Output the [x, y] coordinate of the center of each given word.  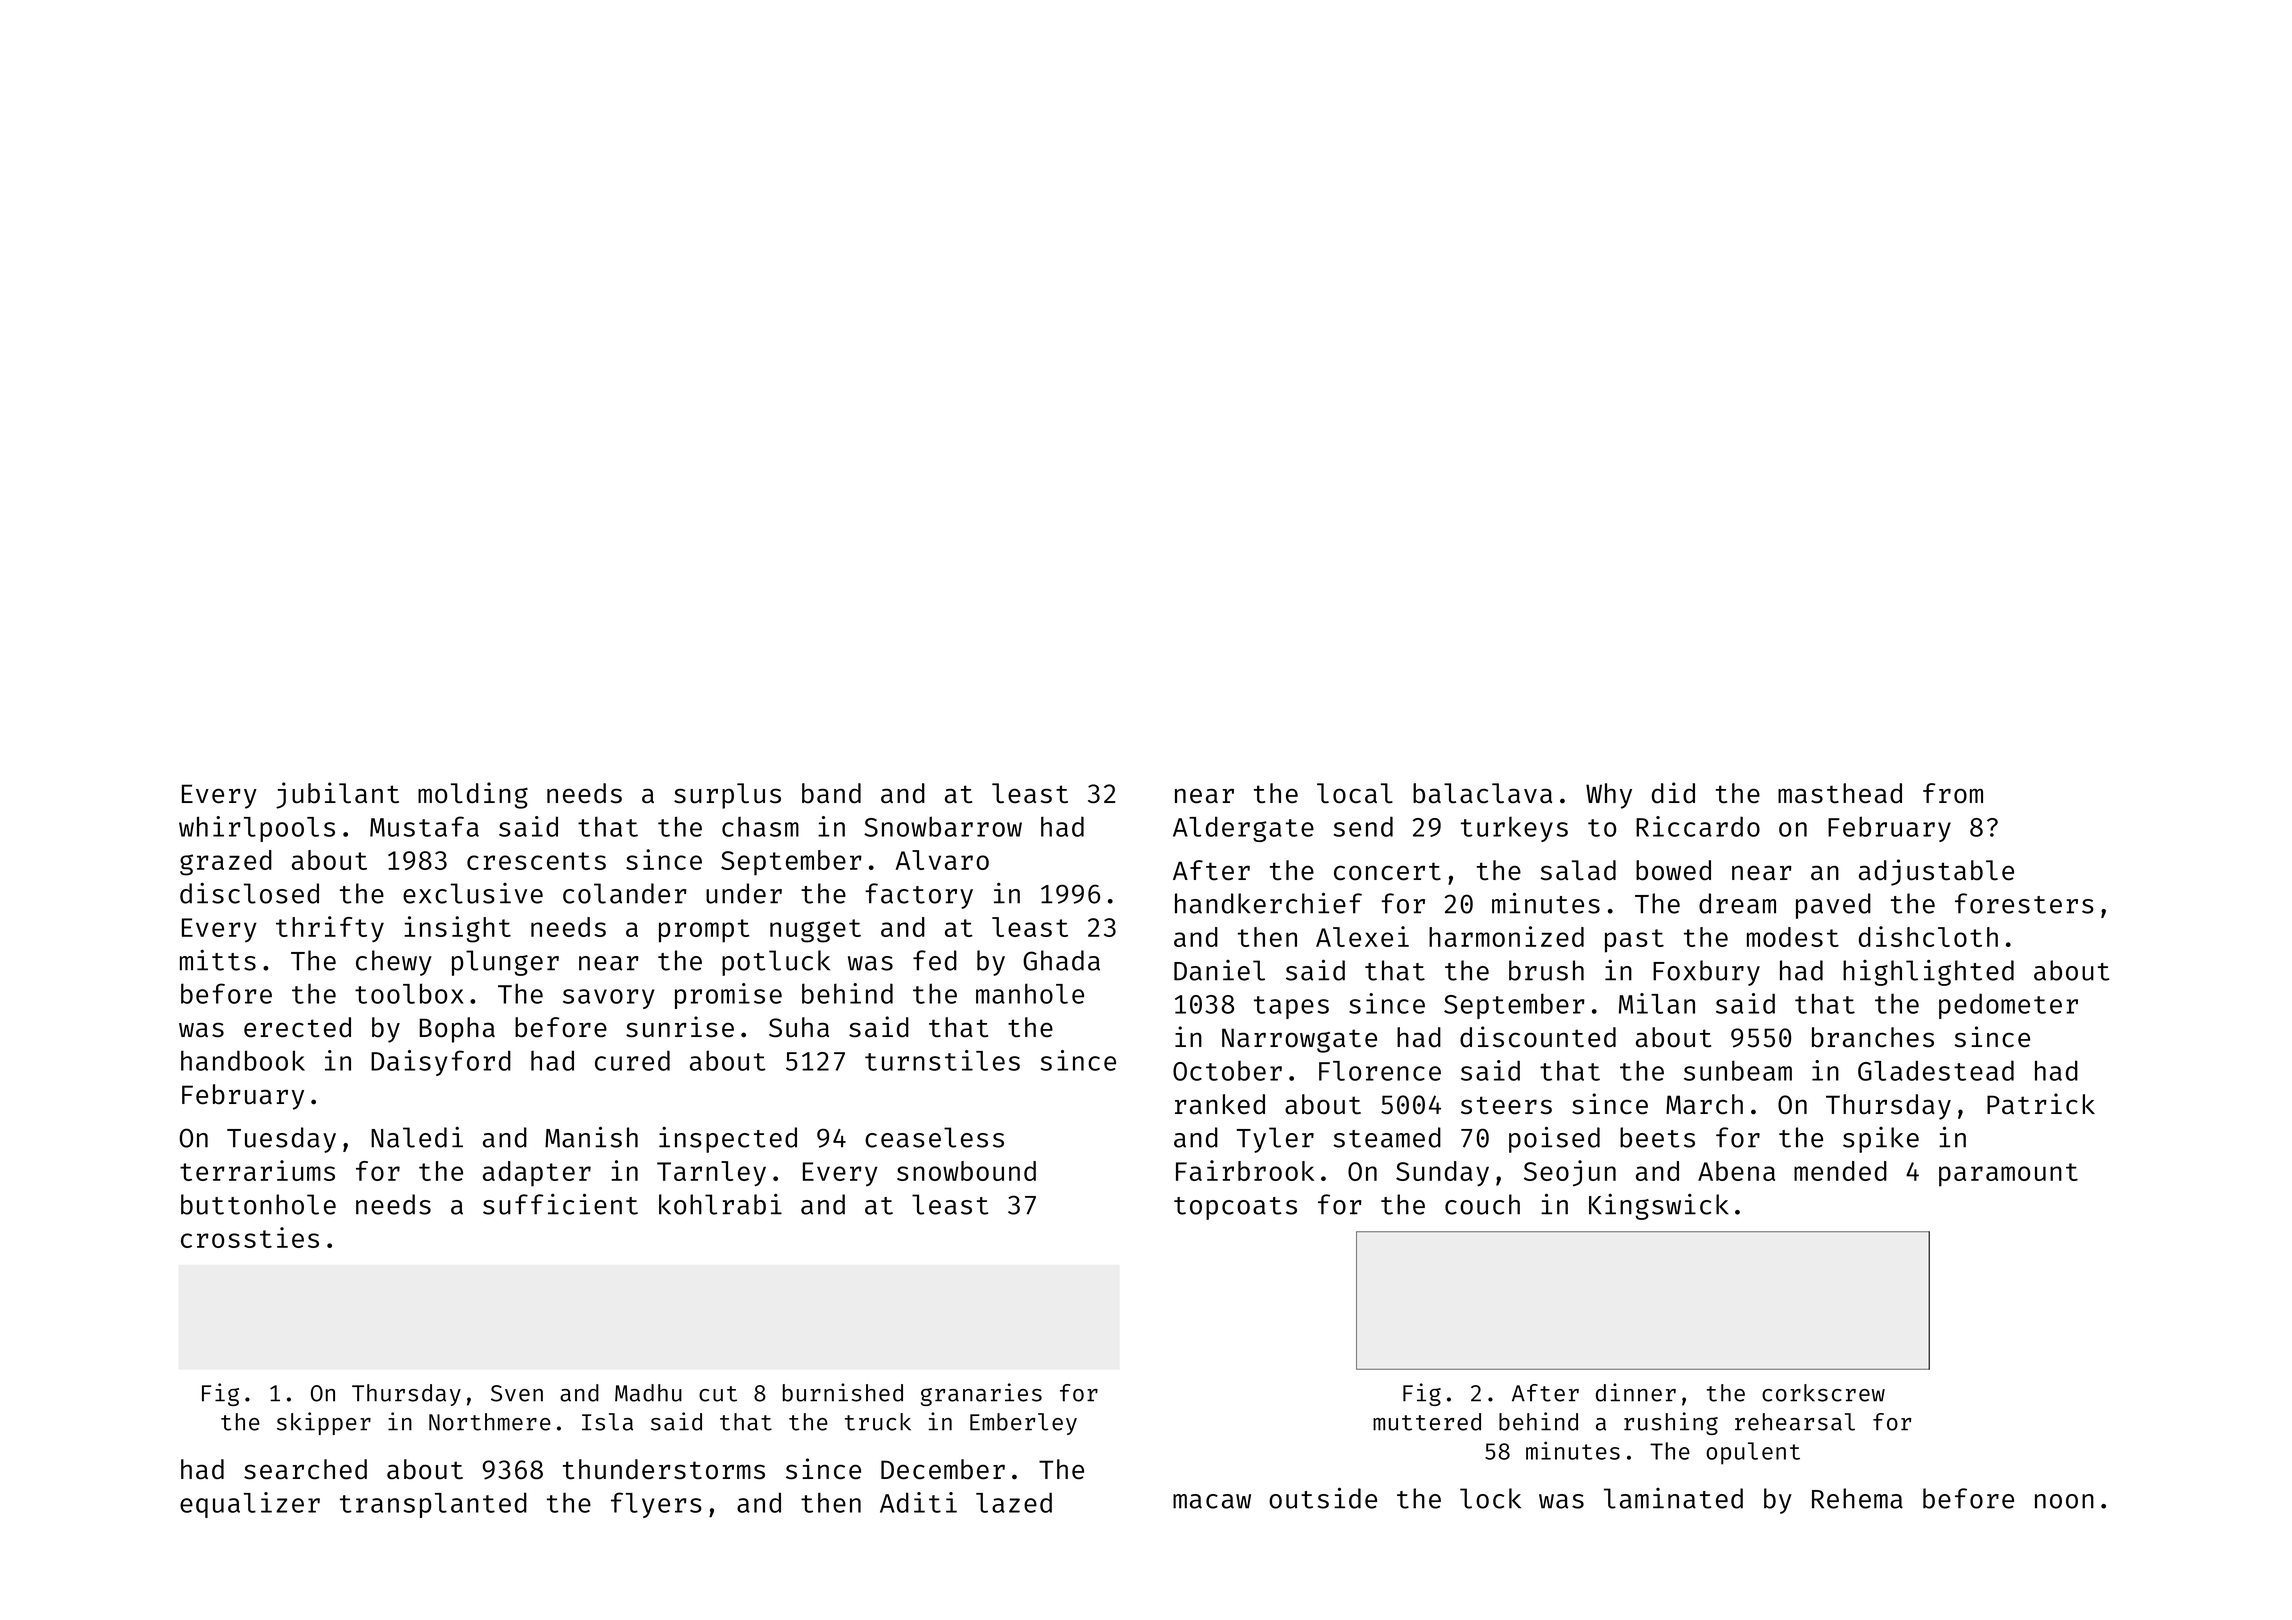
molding [473, 795]
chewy [394, 963]
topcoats [1235, 1208]
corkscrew [1823, 1393]
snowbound [966, 1171]
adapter [537, 1174]
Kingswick [1659, 1207]
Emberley [1023, 1424]
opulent [1753, 1453]
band [831, 793]
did [1673, 793]
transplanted [433, 1505]
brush [1546, 970]
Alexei [1362, 936]
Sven [517, 1393]
